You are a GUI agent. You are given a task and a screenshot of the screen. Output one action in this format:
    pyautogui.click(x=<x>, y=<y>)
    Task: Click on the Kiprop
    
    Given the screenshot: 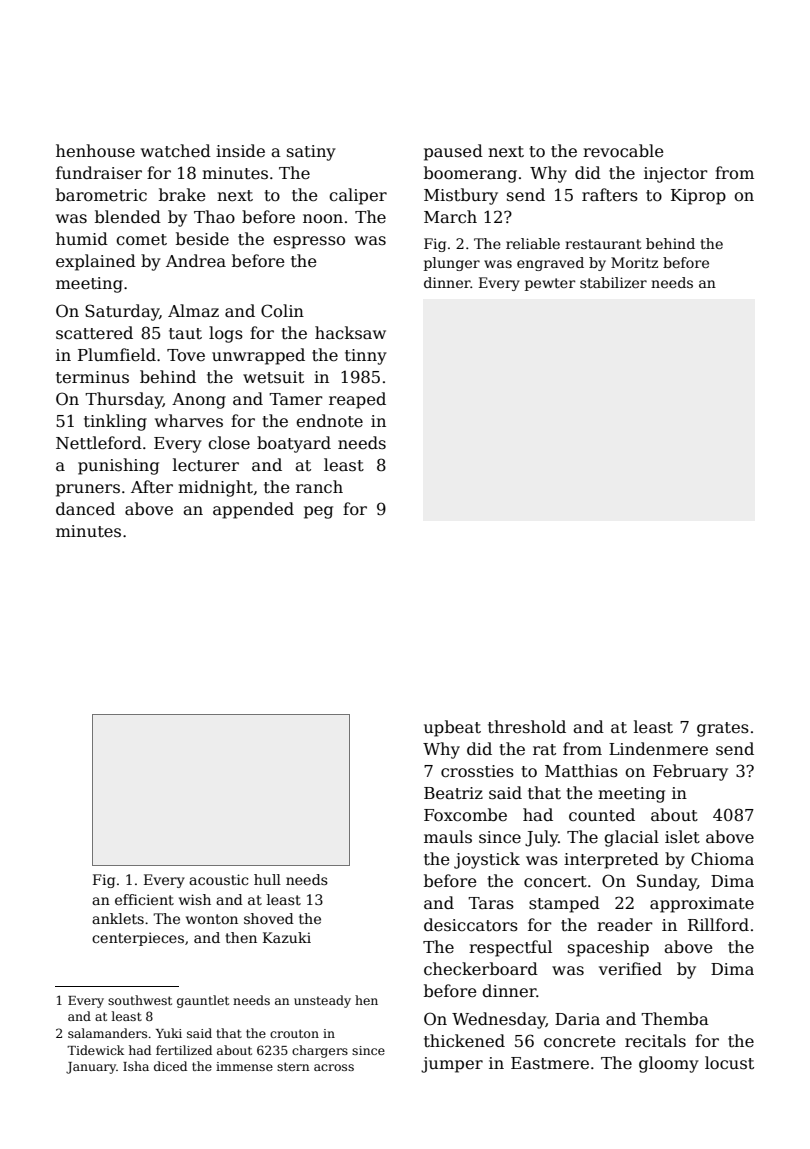 What is the action you would take?
    pyautogui.click(x=698, y=197)
